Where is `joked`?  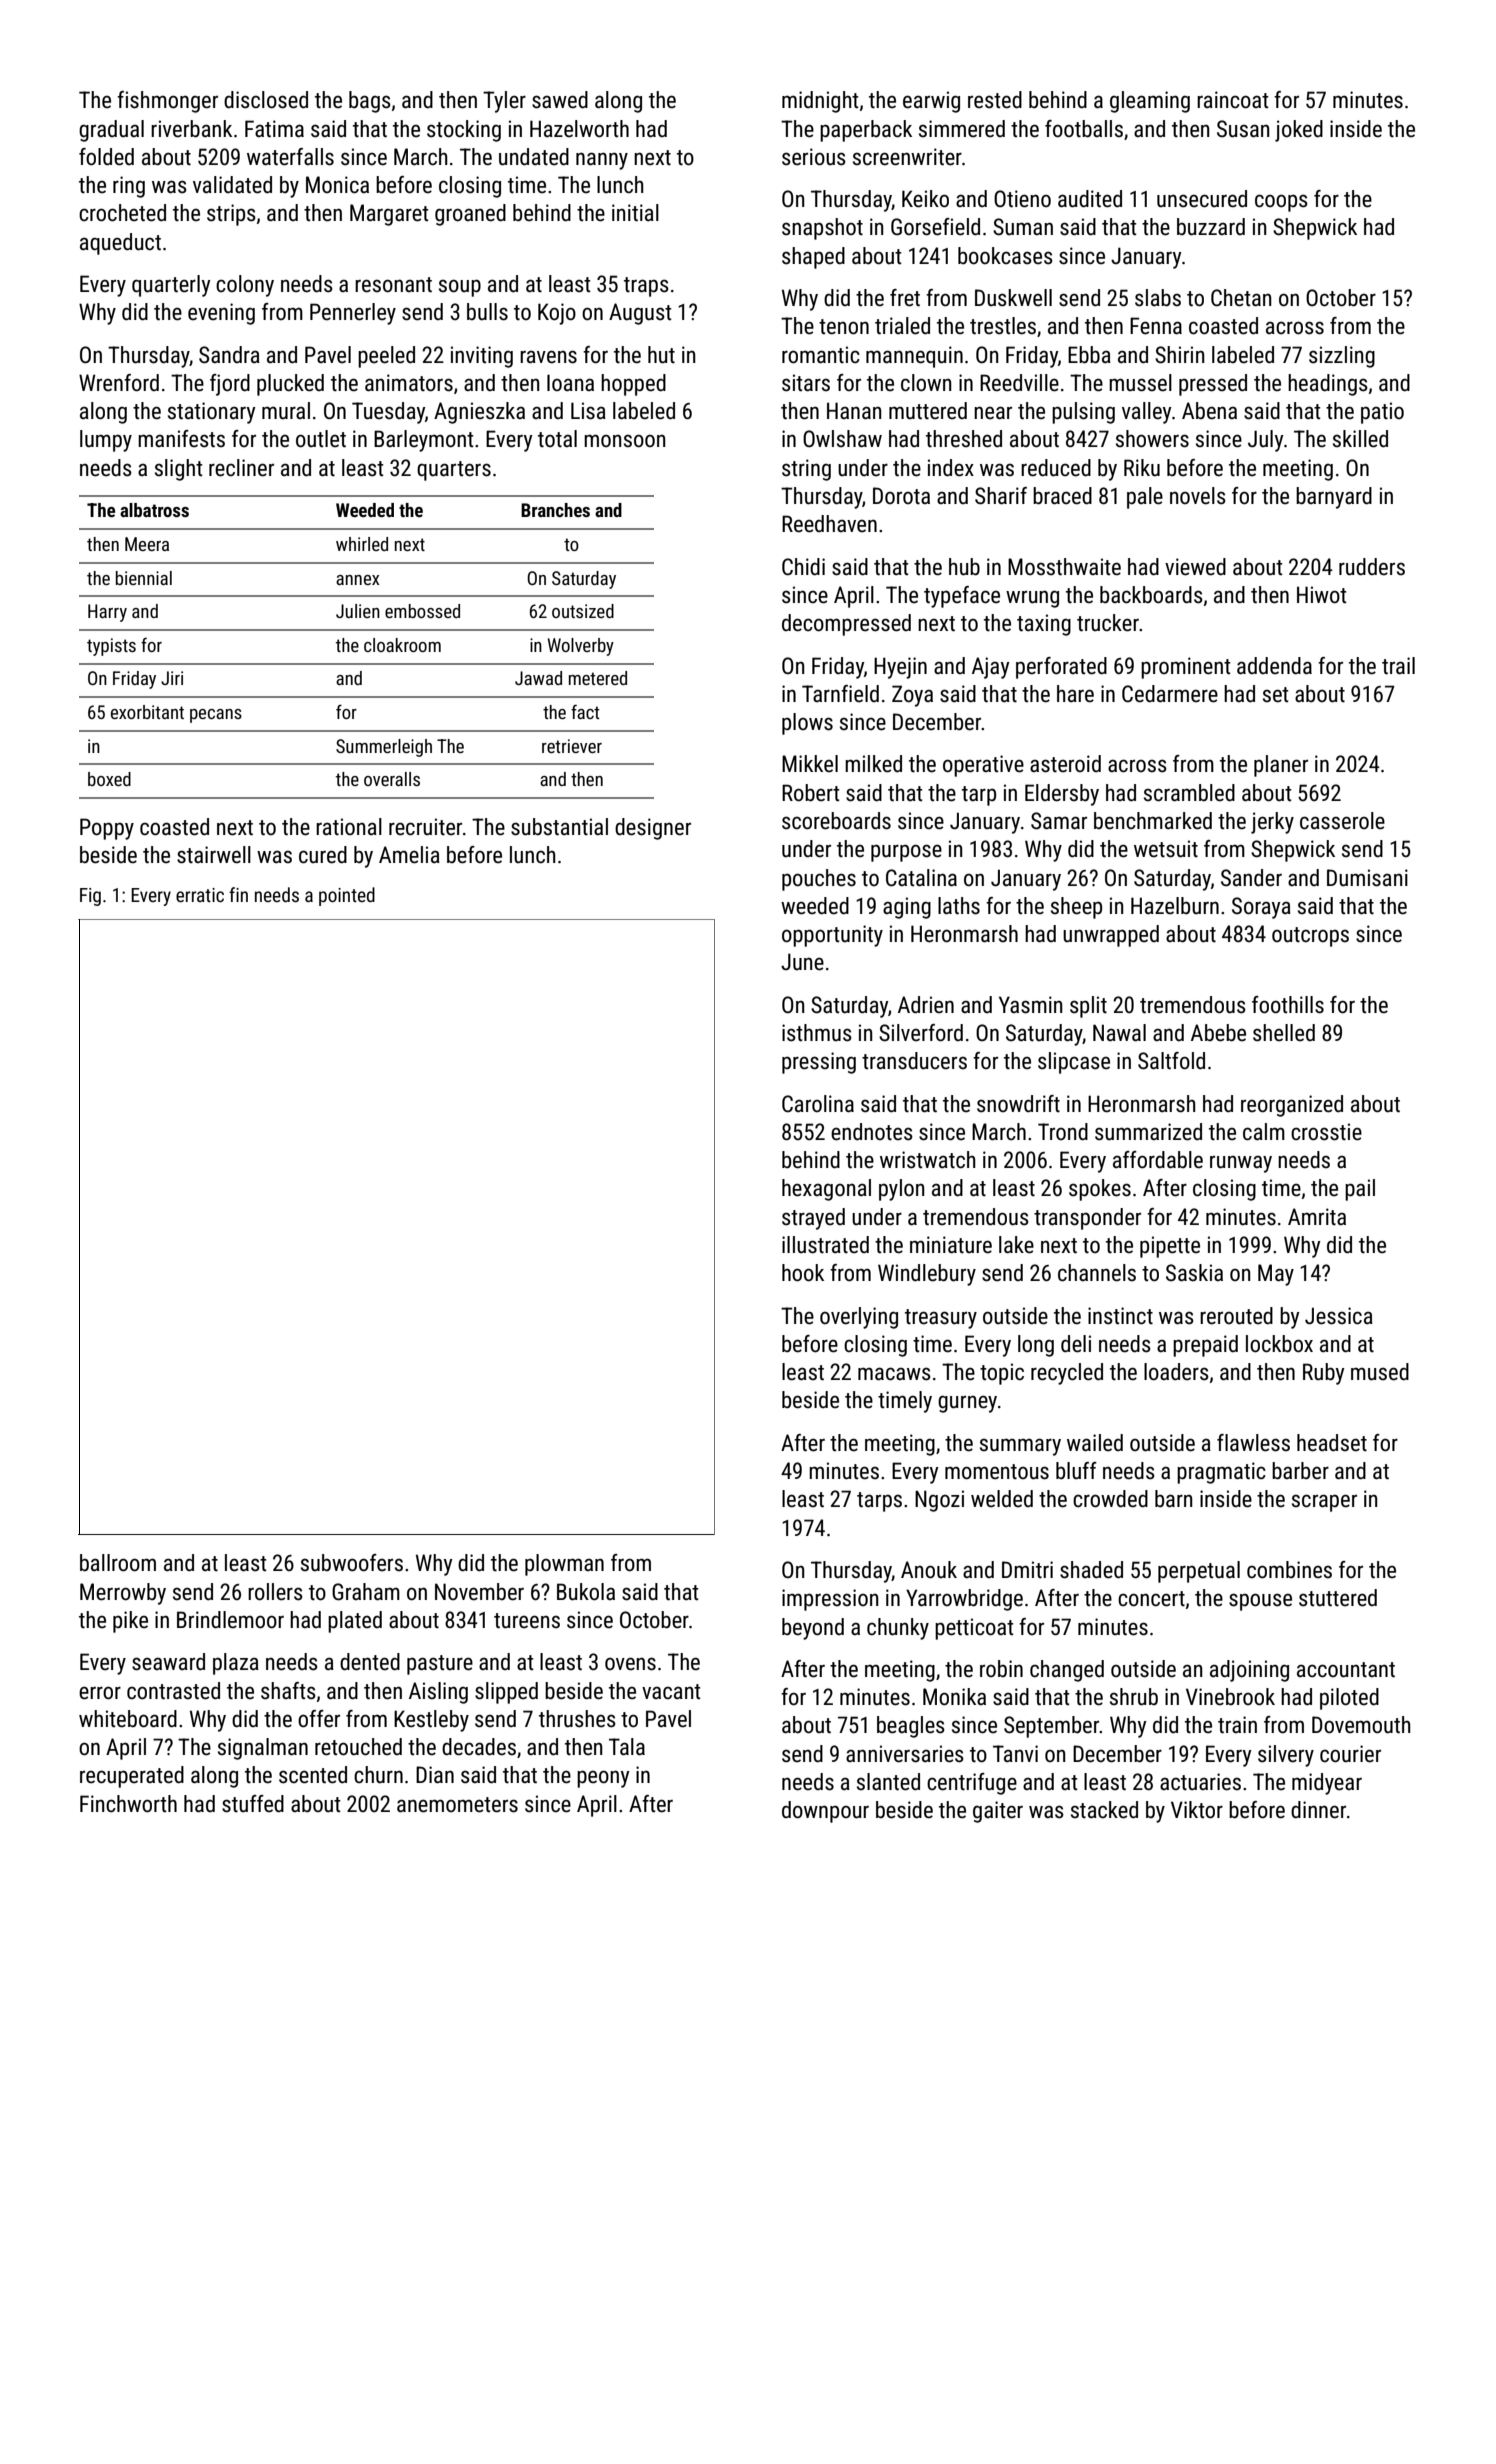 joked is located at coordinates (1299, 131).
